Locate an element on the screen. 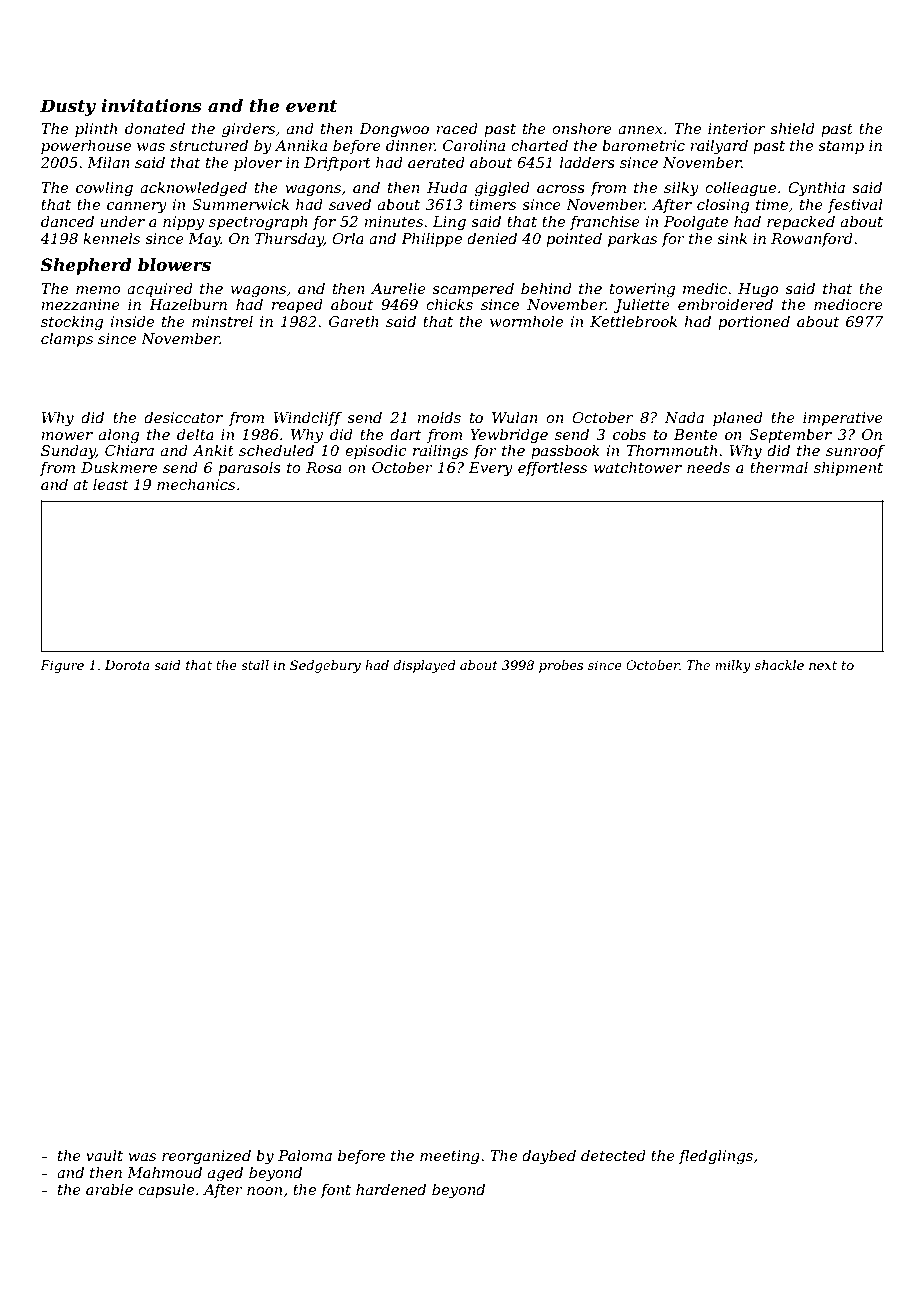 This screenshot has width=924, height=1308. reorganized is located at coordinates (206, 1157).
